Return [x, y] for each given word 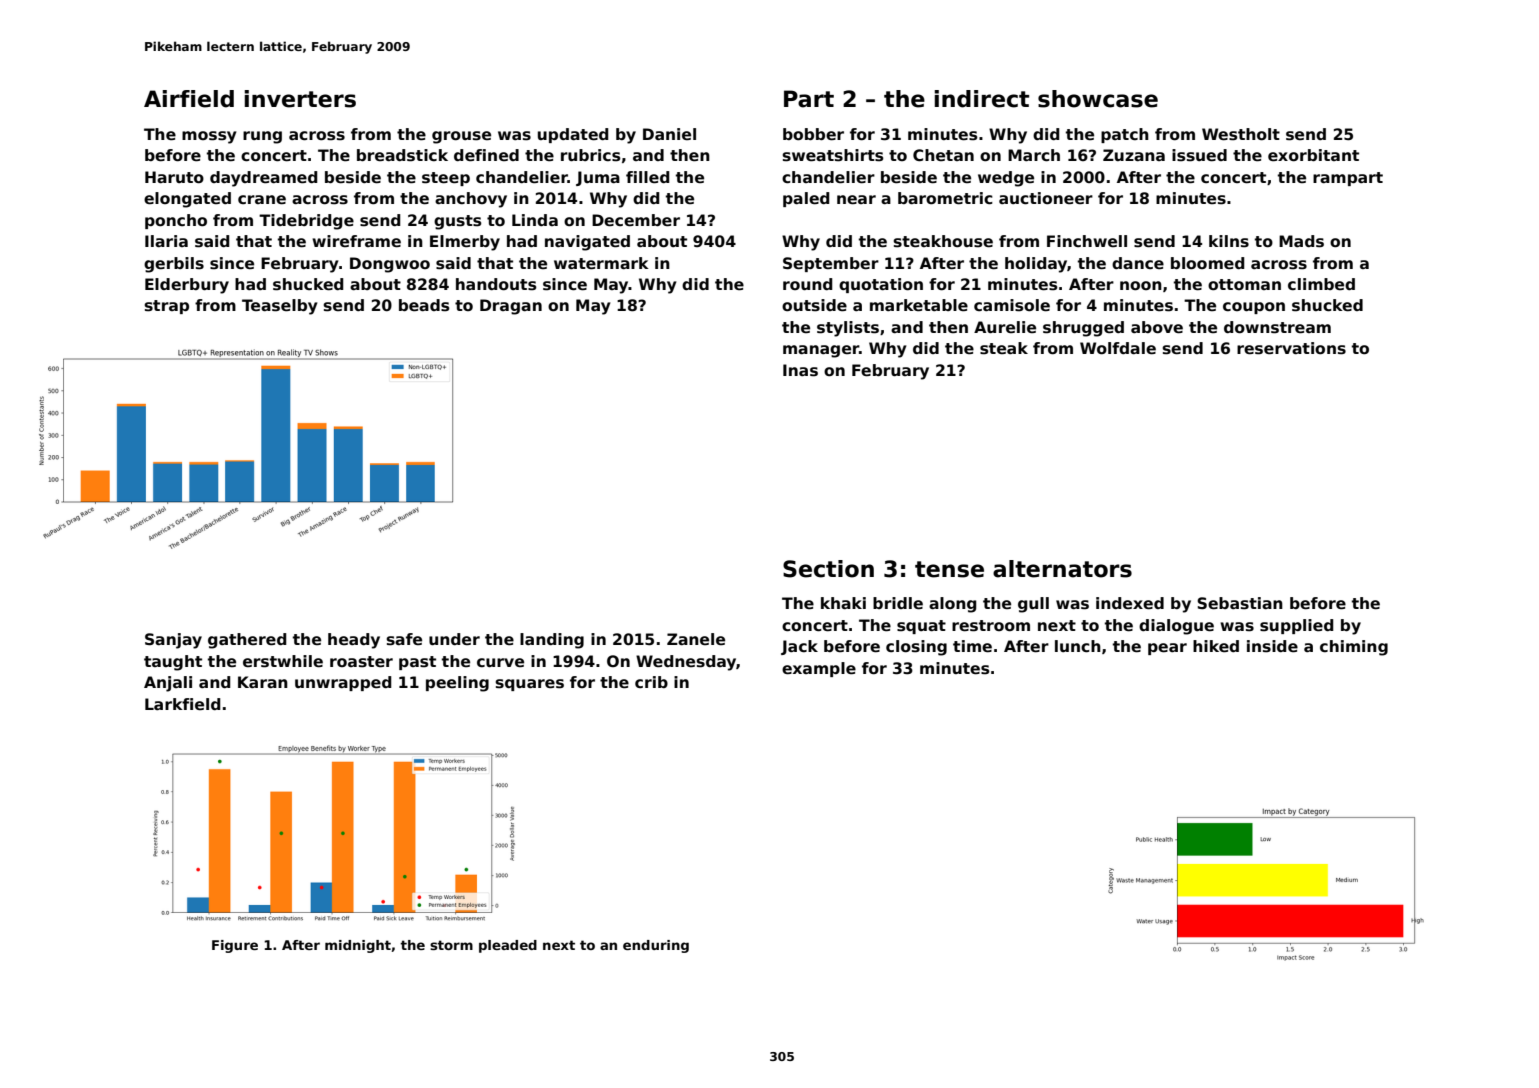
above [1157, 327]
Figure [235, 946]
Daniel [669, 134]
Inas [800, 370]
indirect [982, 99]
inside [1272, 646]
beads [424, 305]
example [819, 669]
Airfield [189, 99]
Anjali [168, 684]
